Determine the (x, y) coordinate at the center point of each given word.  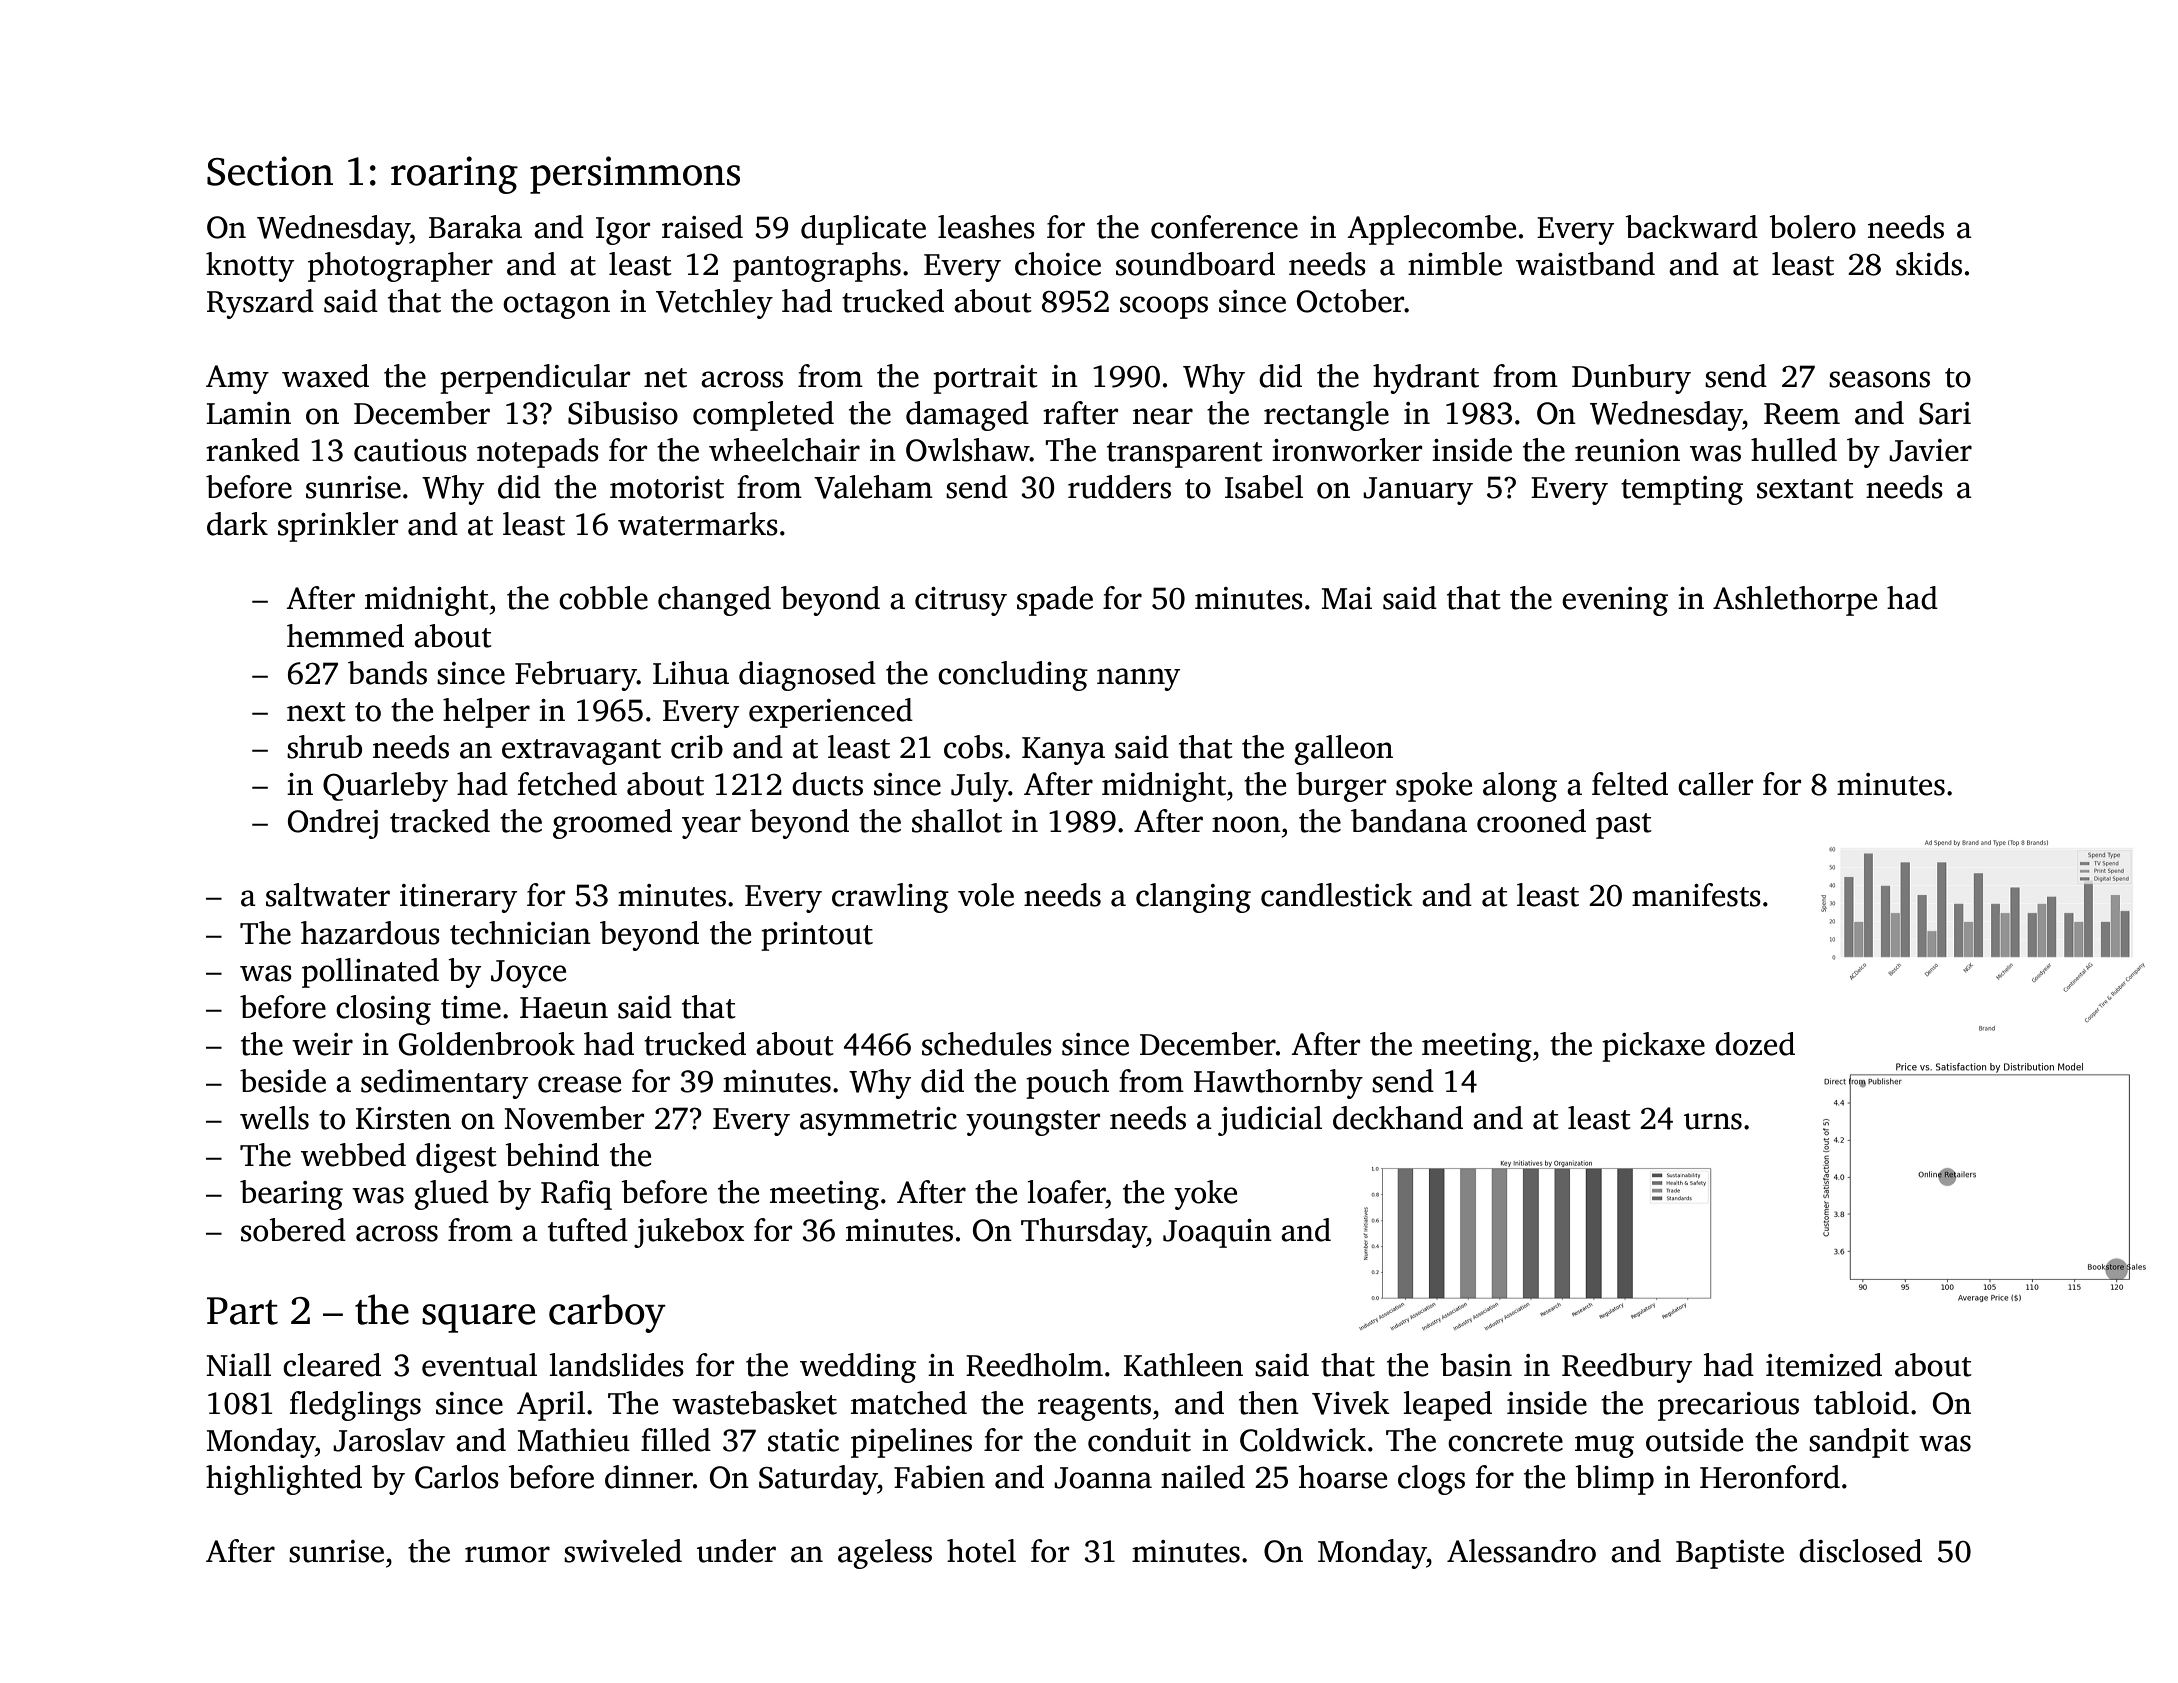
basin (1476, 1365)
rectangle (1326, 416)
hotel (981, 1551)
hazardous (370, 933)
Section (270, 171)
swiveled (623, 1551)
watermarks (698, 524)
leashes (986, 227)
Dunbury (1631, 379)
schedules (987, 1044)
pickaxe (1653, 1047)
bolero (1812, 227)
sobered (293, 1230)
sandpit (1859, 1443)
